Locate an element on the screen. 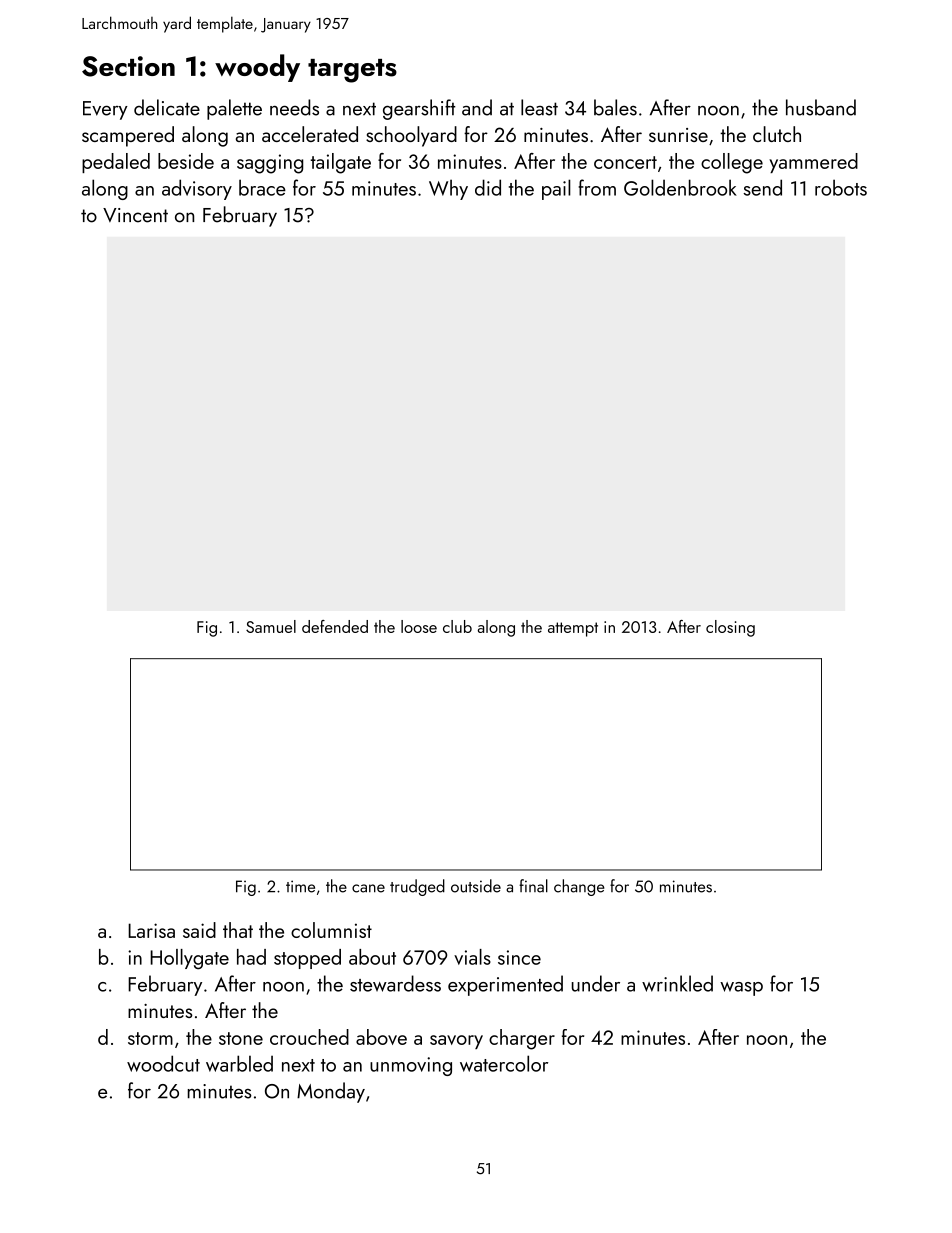  Section is located at coordinates (128, 66).
